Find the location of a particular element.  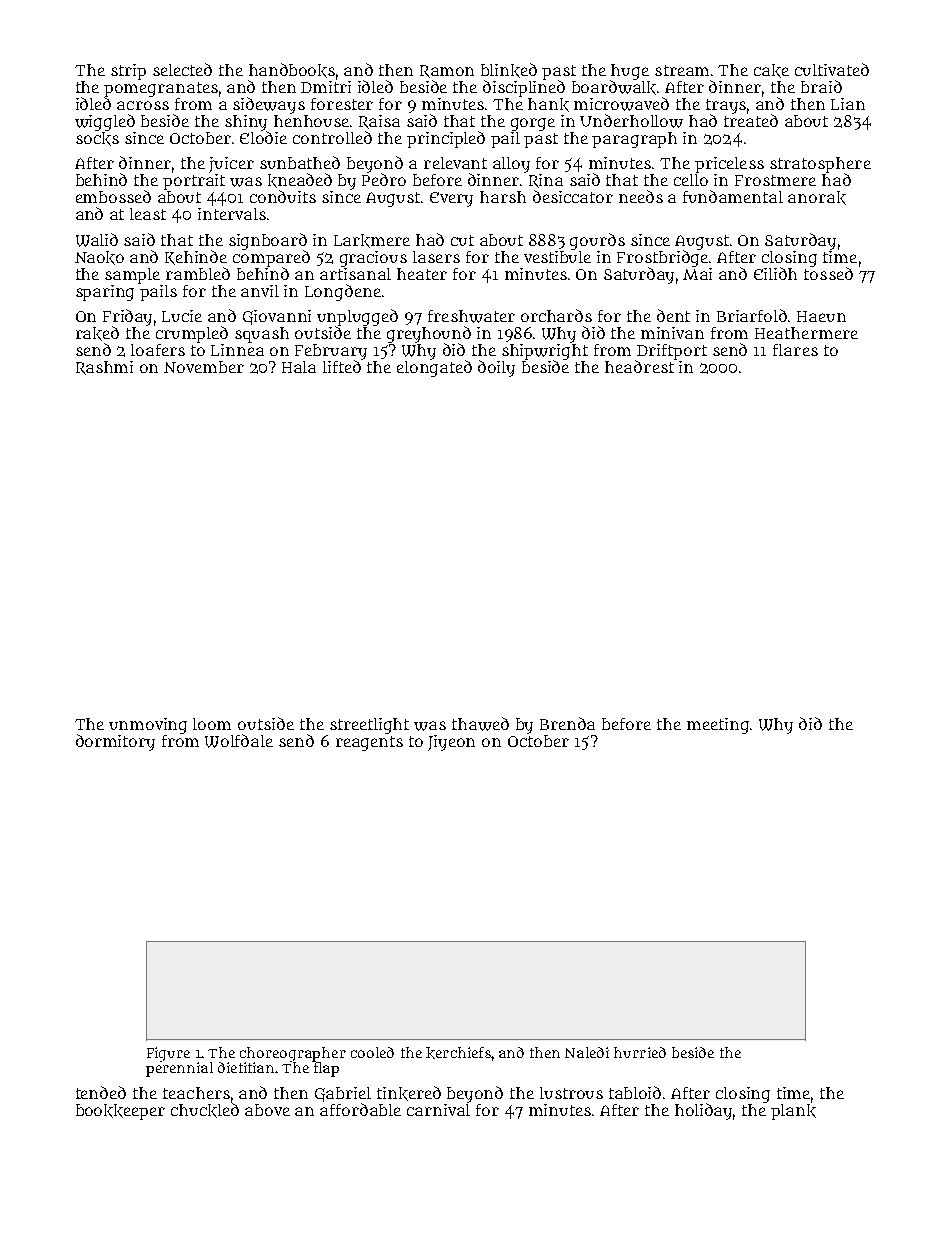

Brenda is located at coordinates (567, 723).
